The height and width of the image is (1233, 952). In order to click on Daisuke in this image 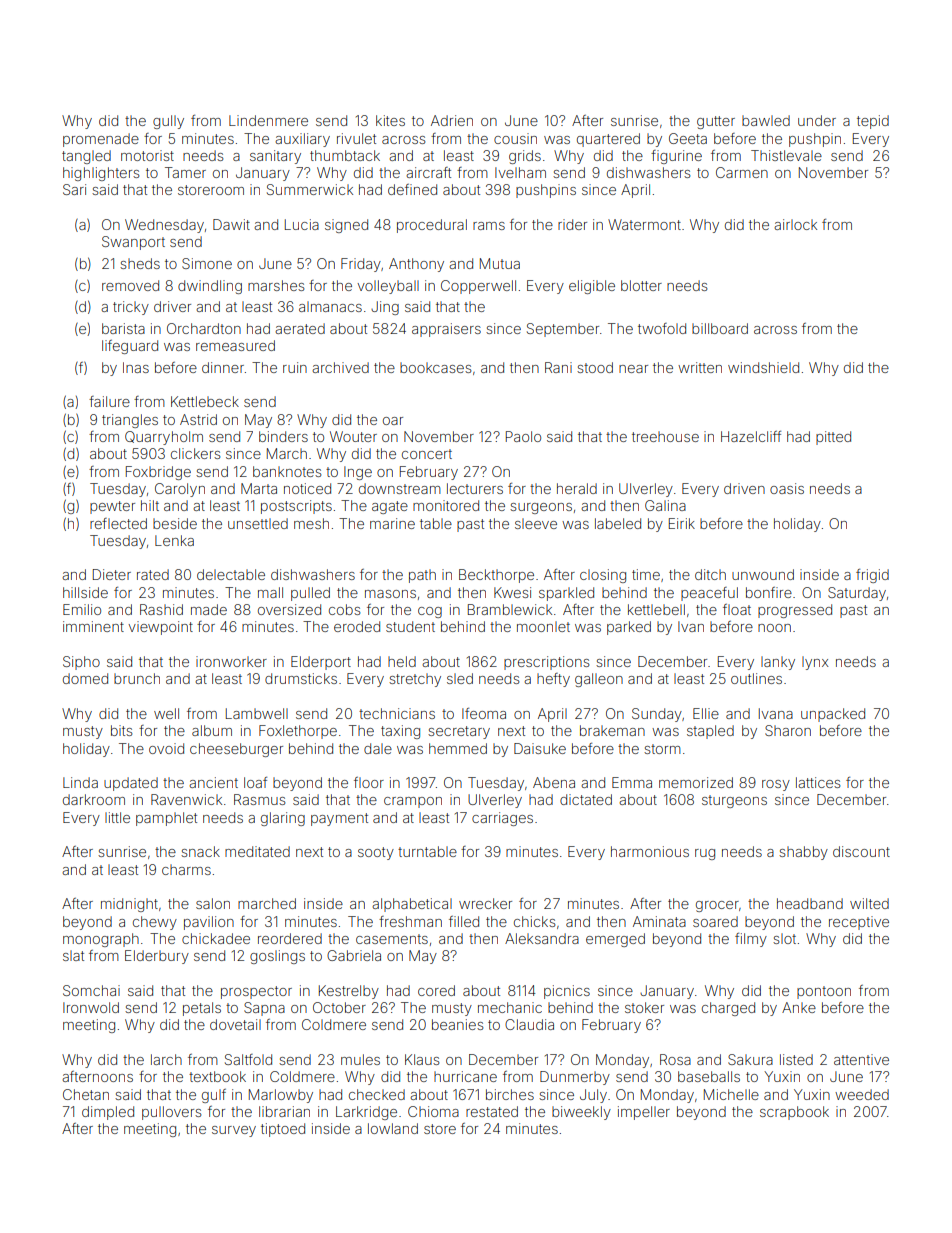, I will do `click(540, 748)`.
